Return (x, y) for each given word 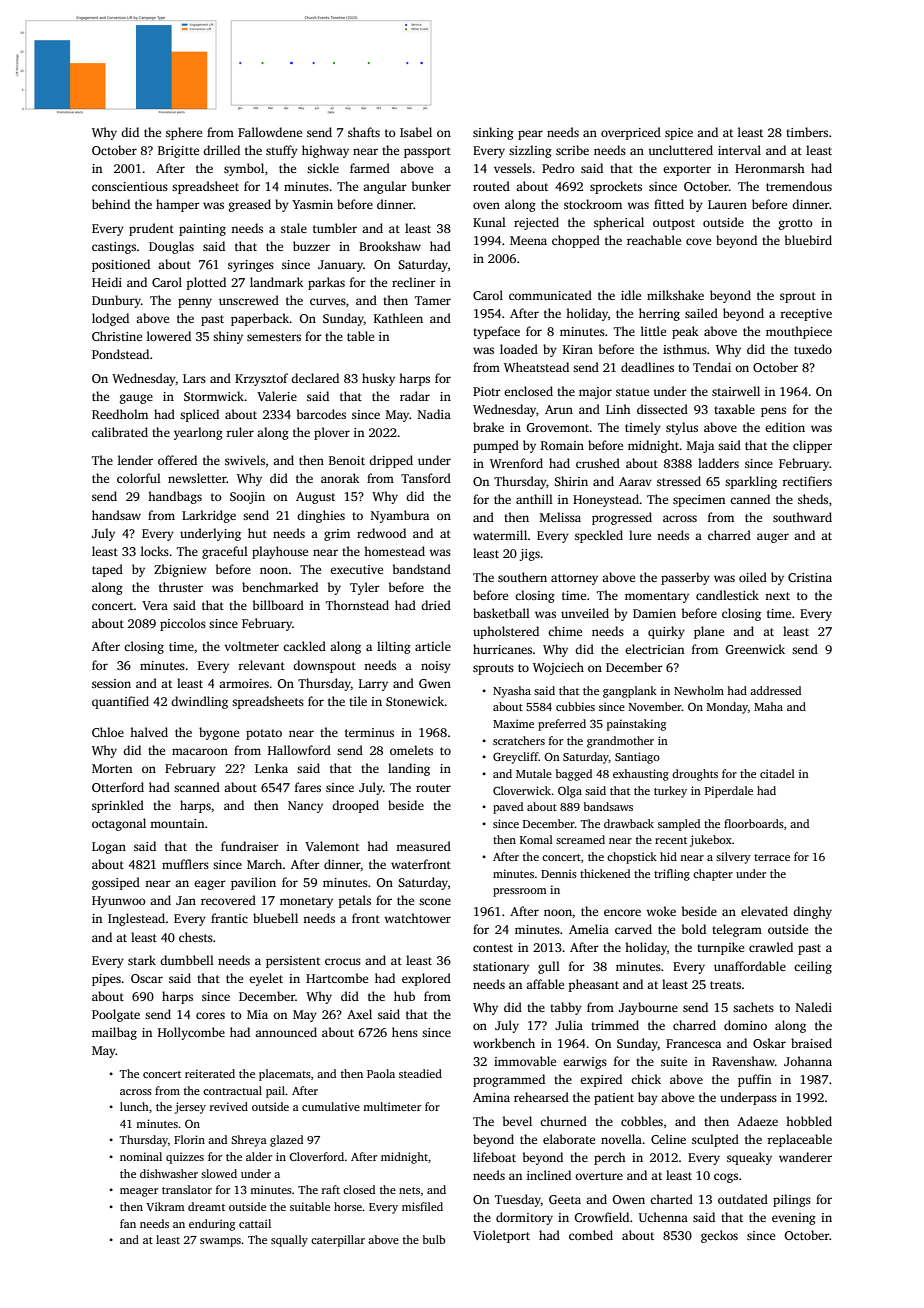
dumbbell (187, 960)
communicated (550, 295)
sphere (184, 133)
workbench (504, 1043)
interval (739, 150)
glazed (286, 1141)
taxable (734, 409)
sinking (493, 133)
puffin (754, 1080)
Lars (194, 378)
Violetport (501, 1236)
